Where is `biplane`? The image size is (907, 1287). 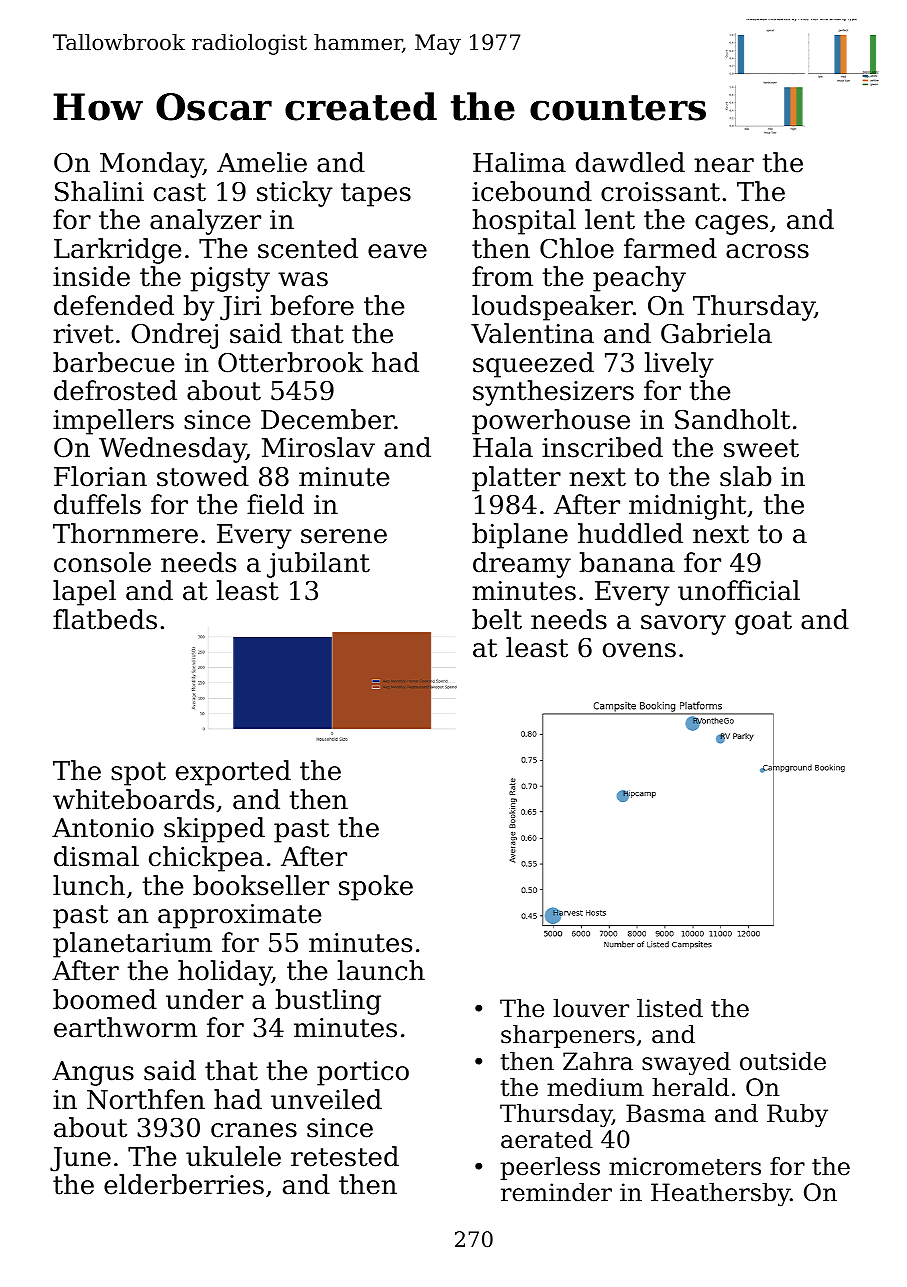 biplane is located at coordinates (520, 536).
